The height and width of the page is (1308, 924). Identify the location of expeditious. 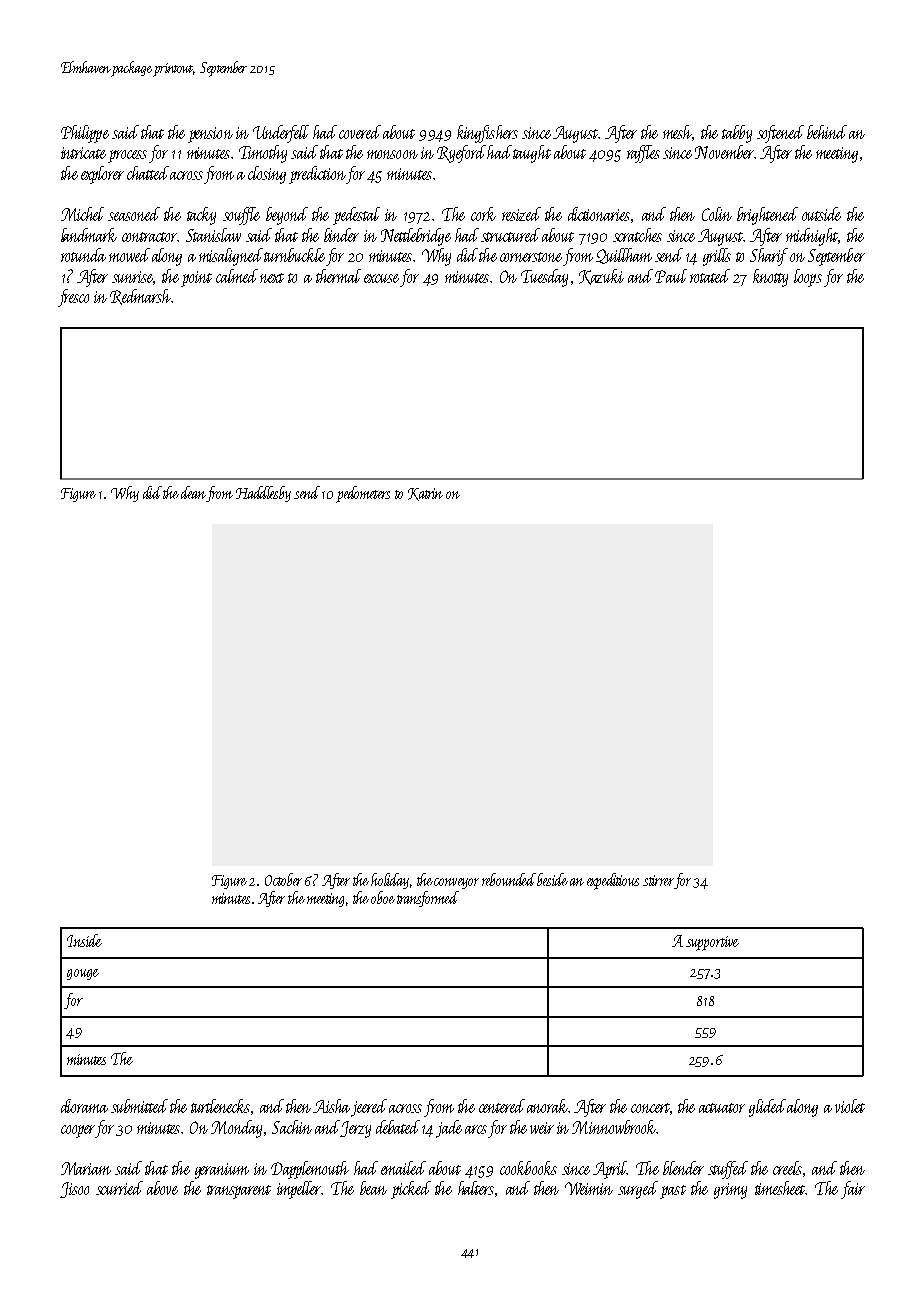
(613, 881).
